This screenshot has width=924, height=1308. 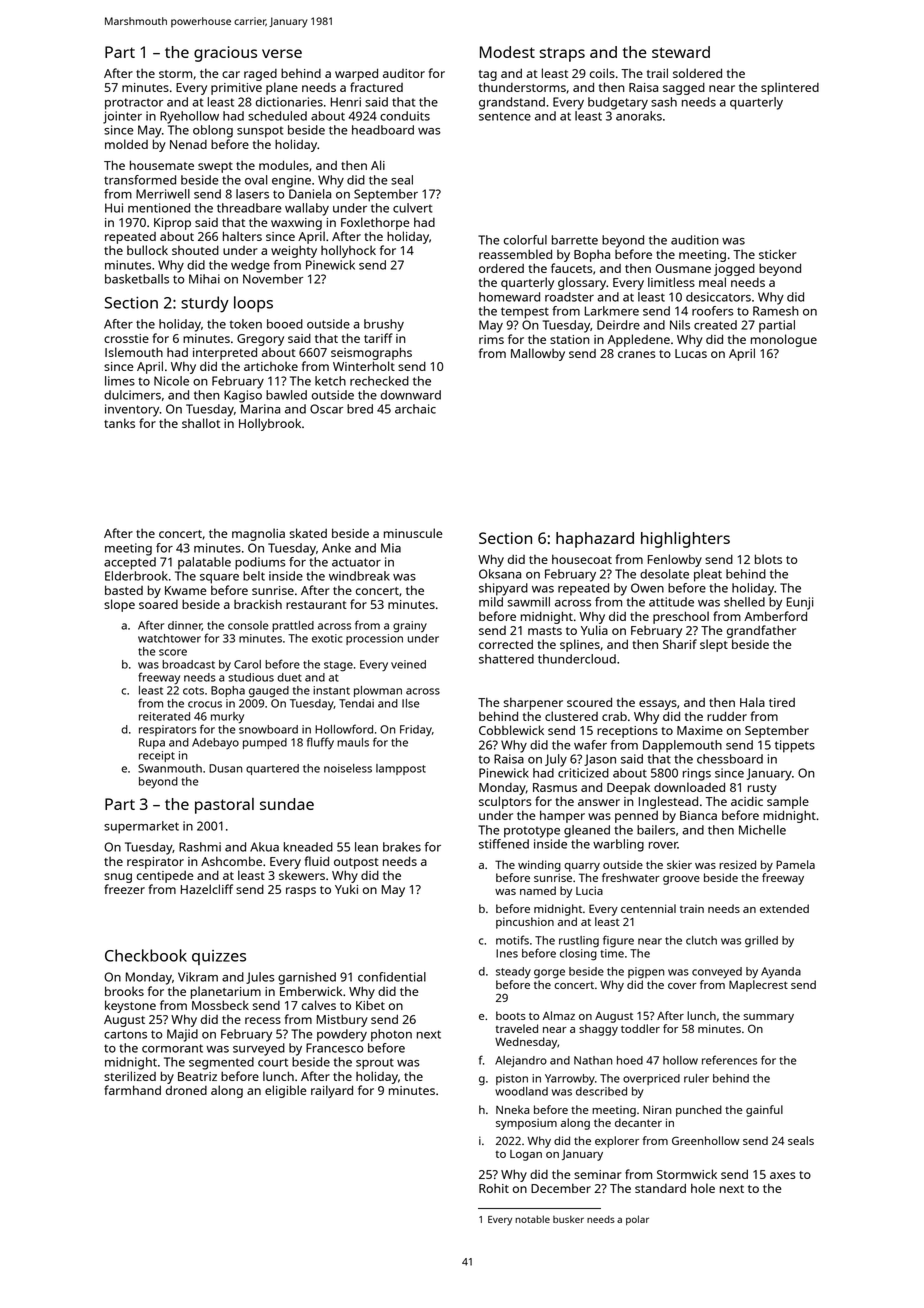 I want to click on watchtower, so click(x=169, y=638).
